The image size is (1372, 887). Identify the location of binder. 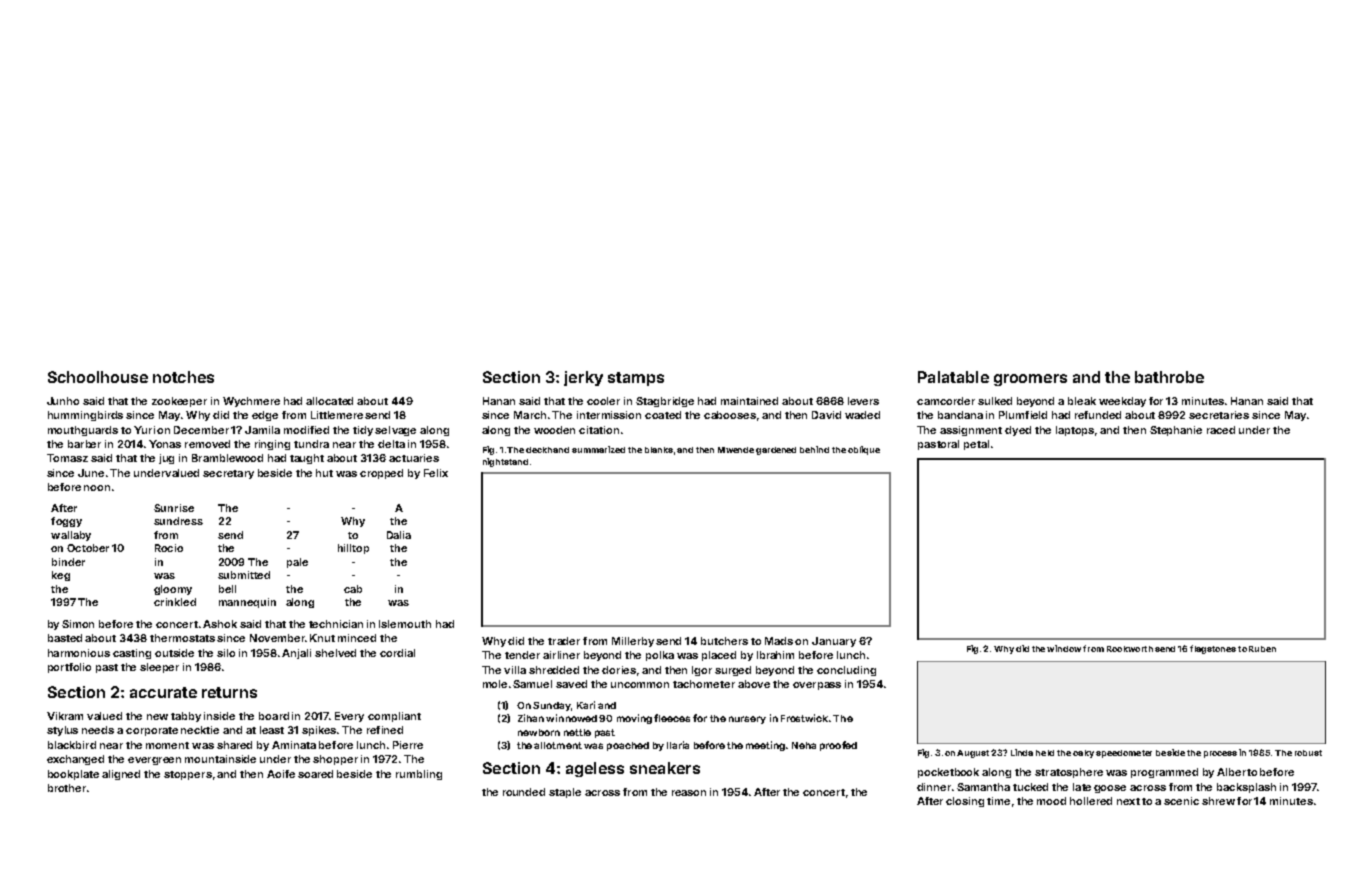
(68, 562).
